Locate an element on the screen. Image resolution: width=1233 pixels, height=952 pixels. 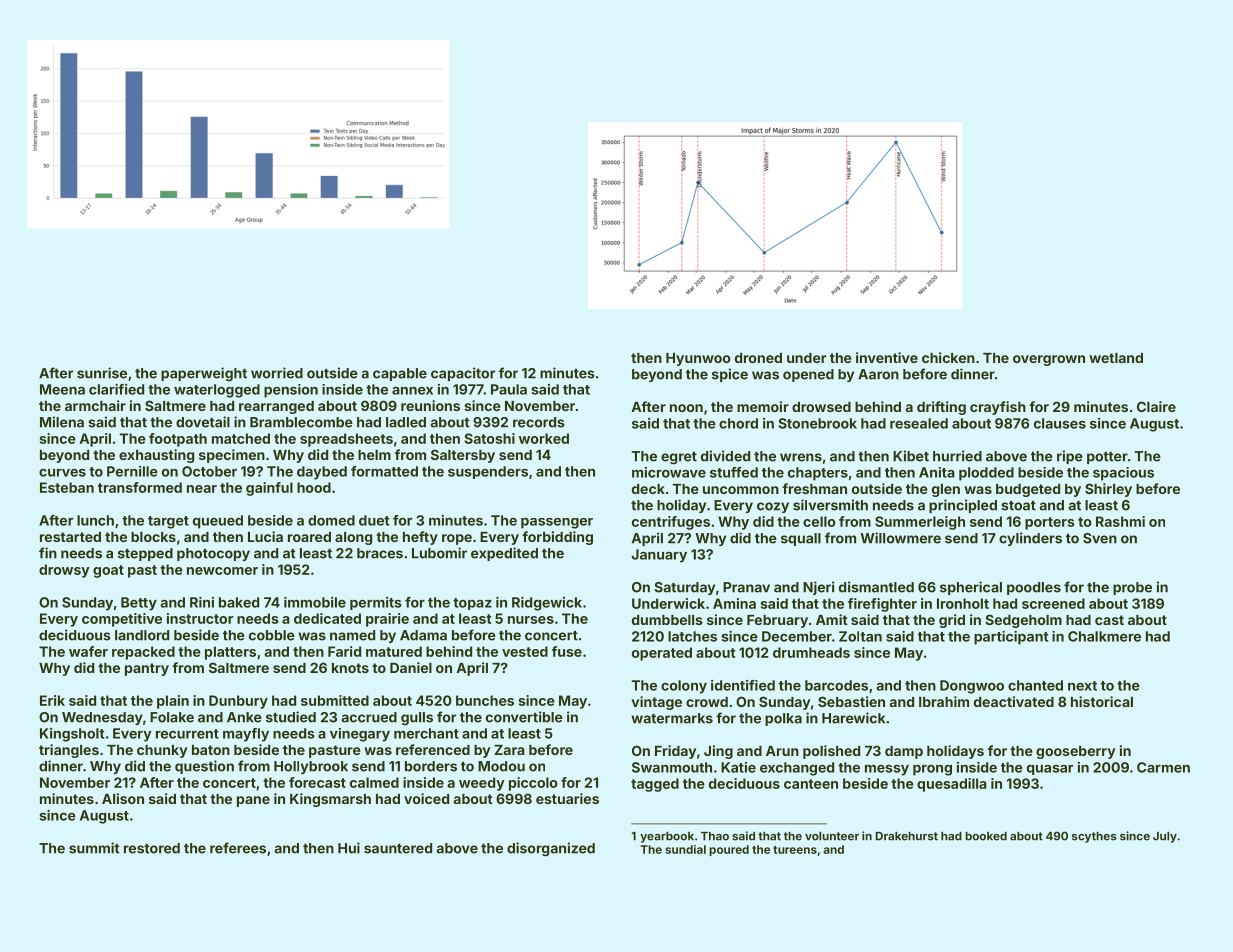
transformed is located at coordinates (140, 487).
